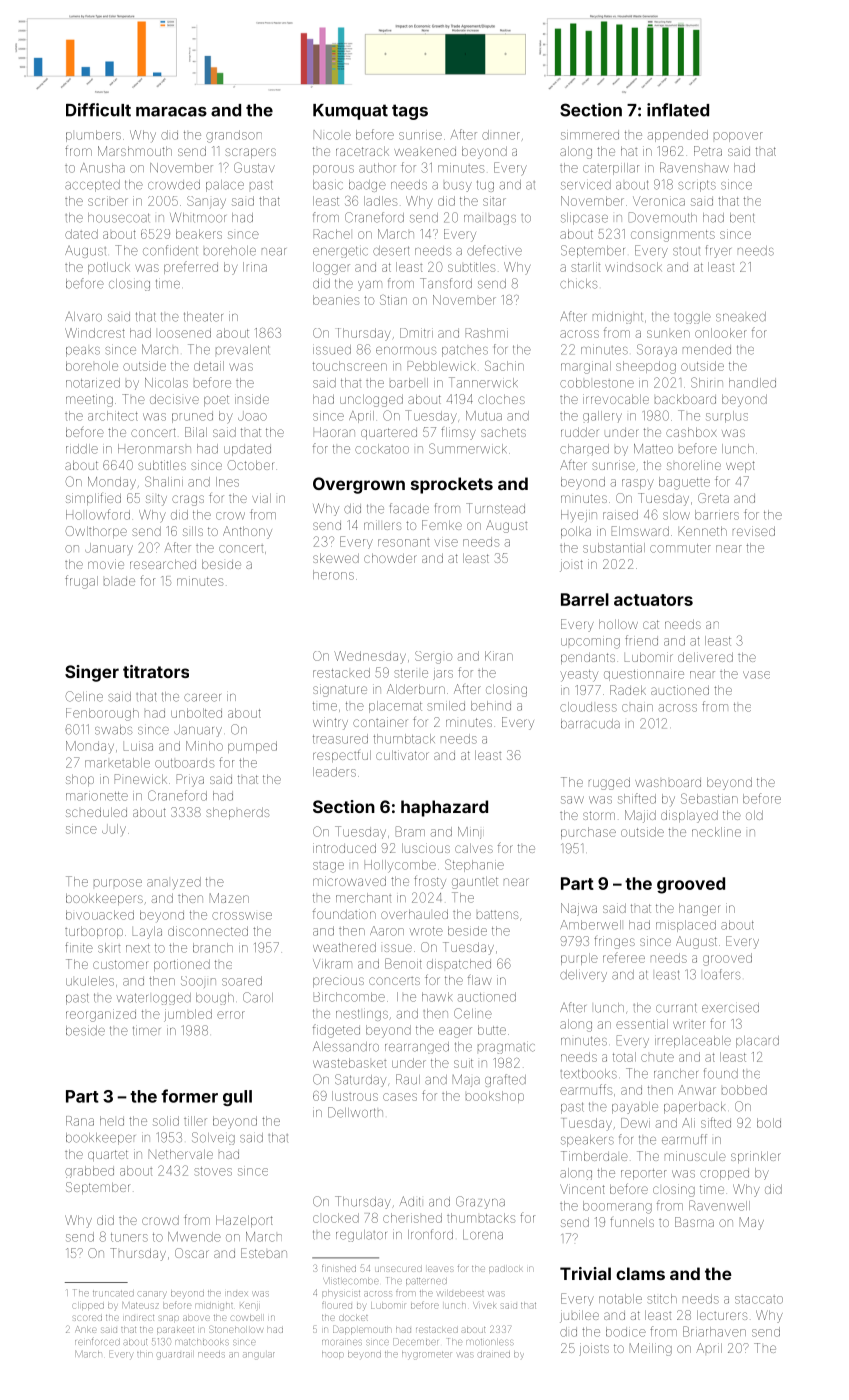 The height and width of the screenshot is (1400, 849). What do you see at coordinates (333, 575) in the screenshot?
I see `herons` at bounding box center [333, 575].
